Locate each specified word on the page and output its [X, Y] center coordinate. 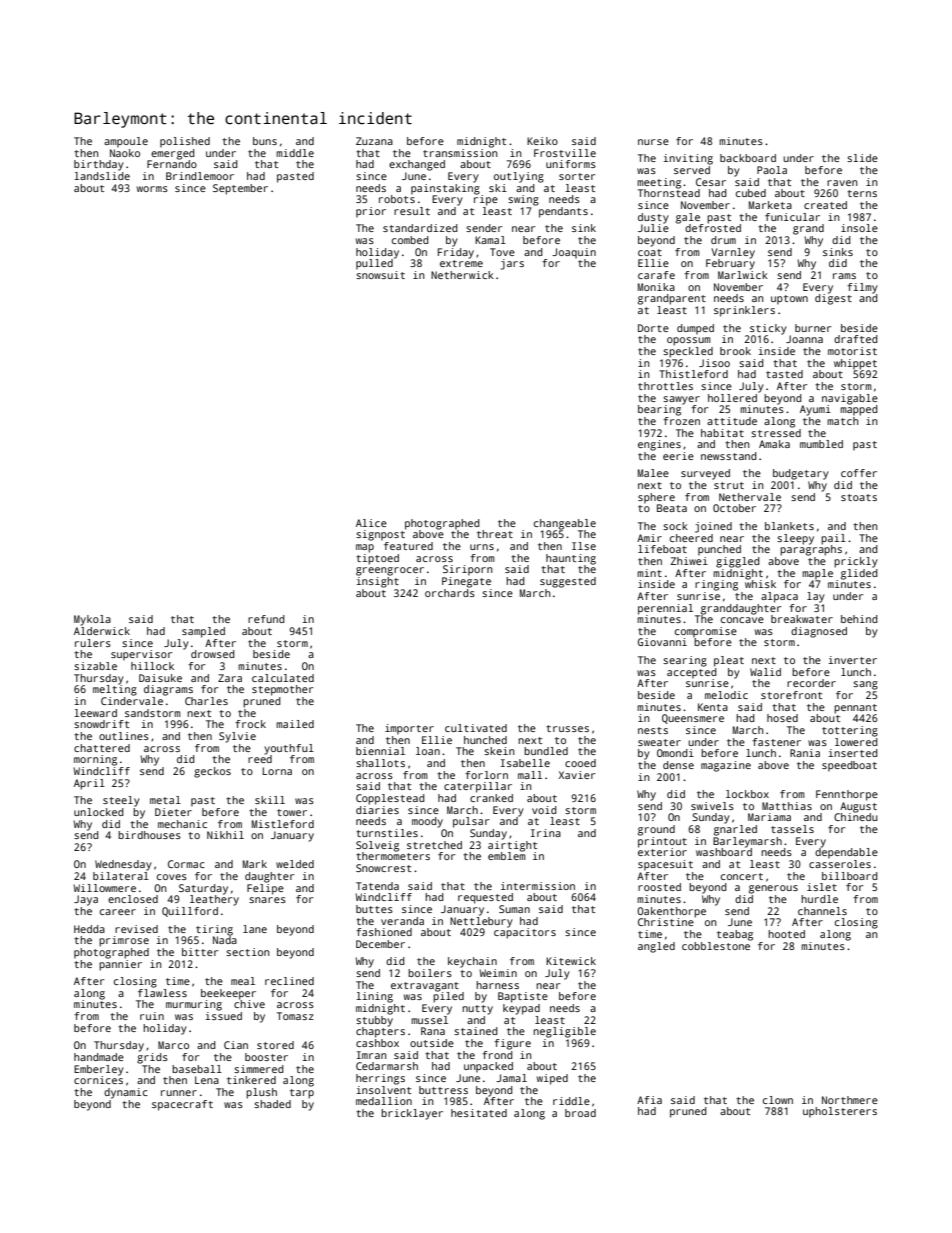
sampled [203, 632]
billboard [850, 876]
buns [265, 141]
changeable [565, 524]
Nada [225, 940]
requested [485, 898]
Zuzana [374, 141]
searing [685, 661]
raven [842, 183]
